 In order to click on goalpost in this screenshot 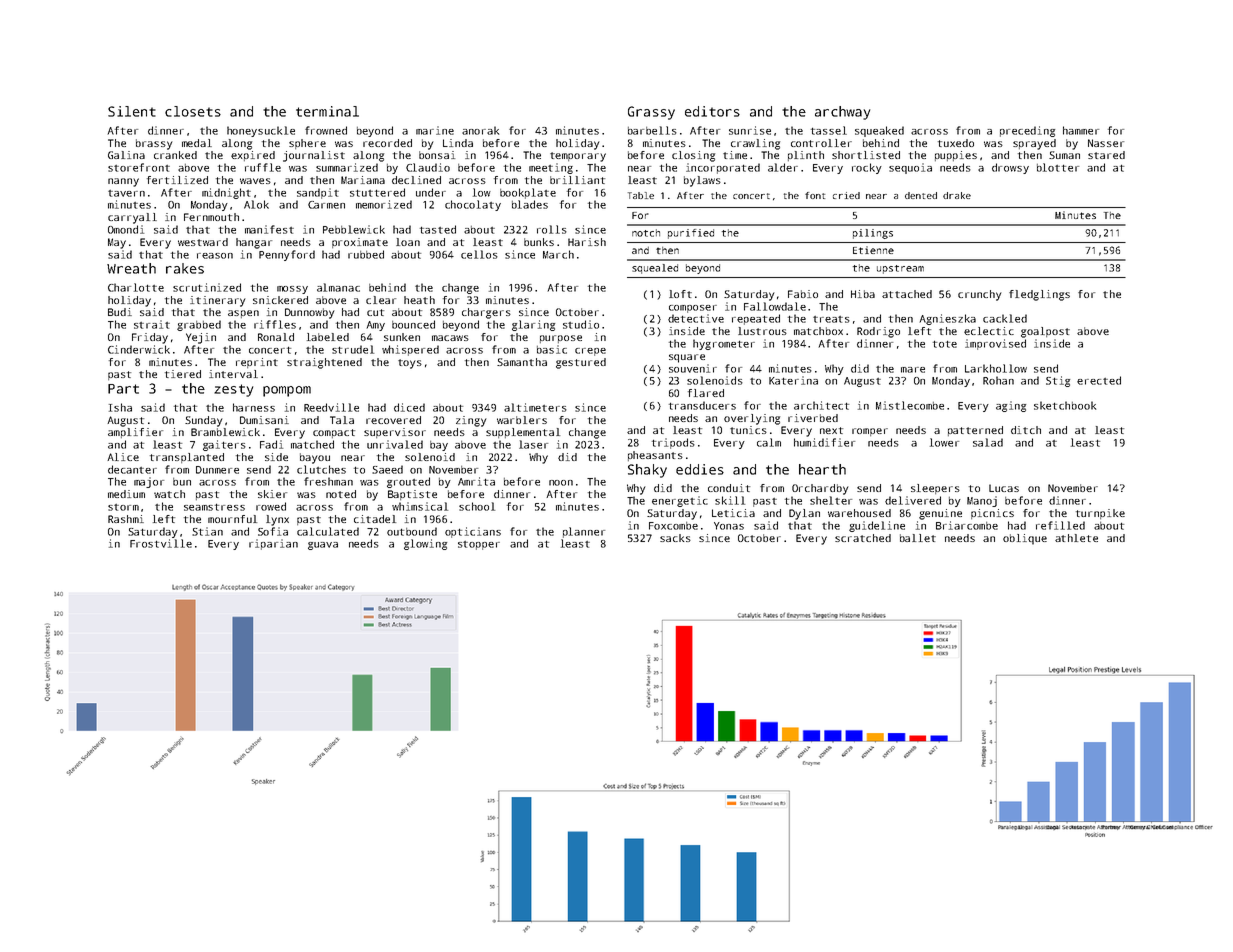, I will do `click(1045, 332)`.
